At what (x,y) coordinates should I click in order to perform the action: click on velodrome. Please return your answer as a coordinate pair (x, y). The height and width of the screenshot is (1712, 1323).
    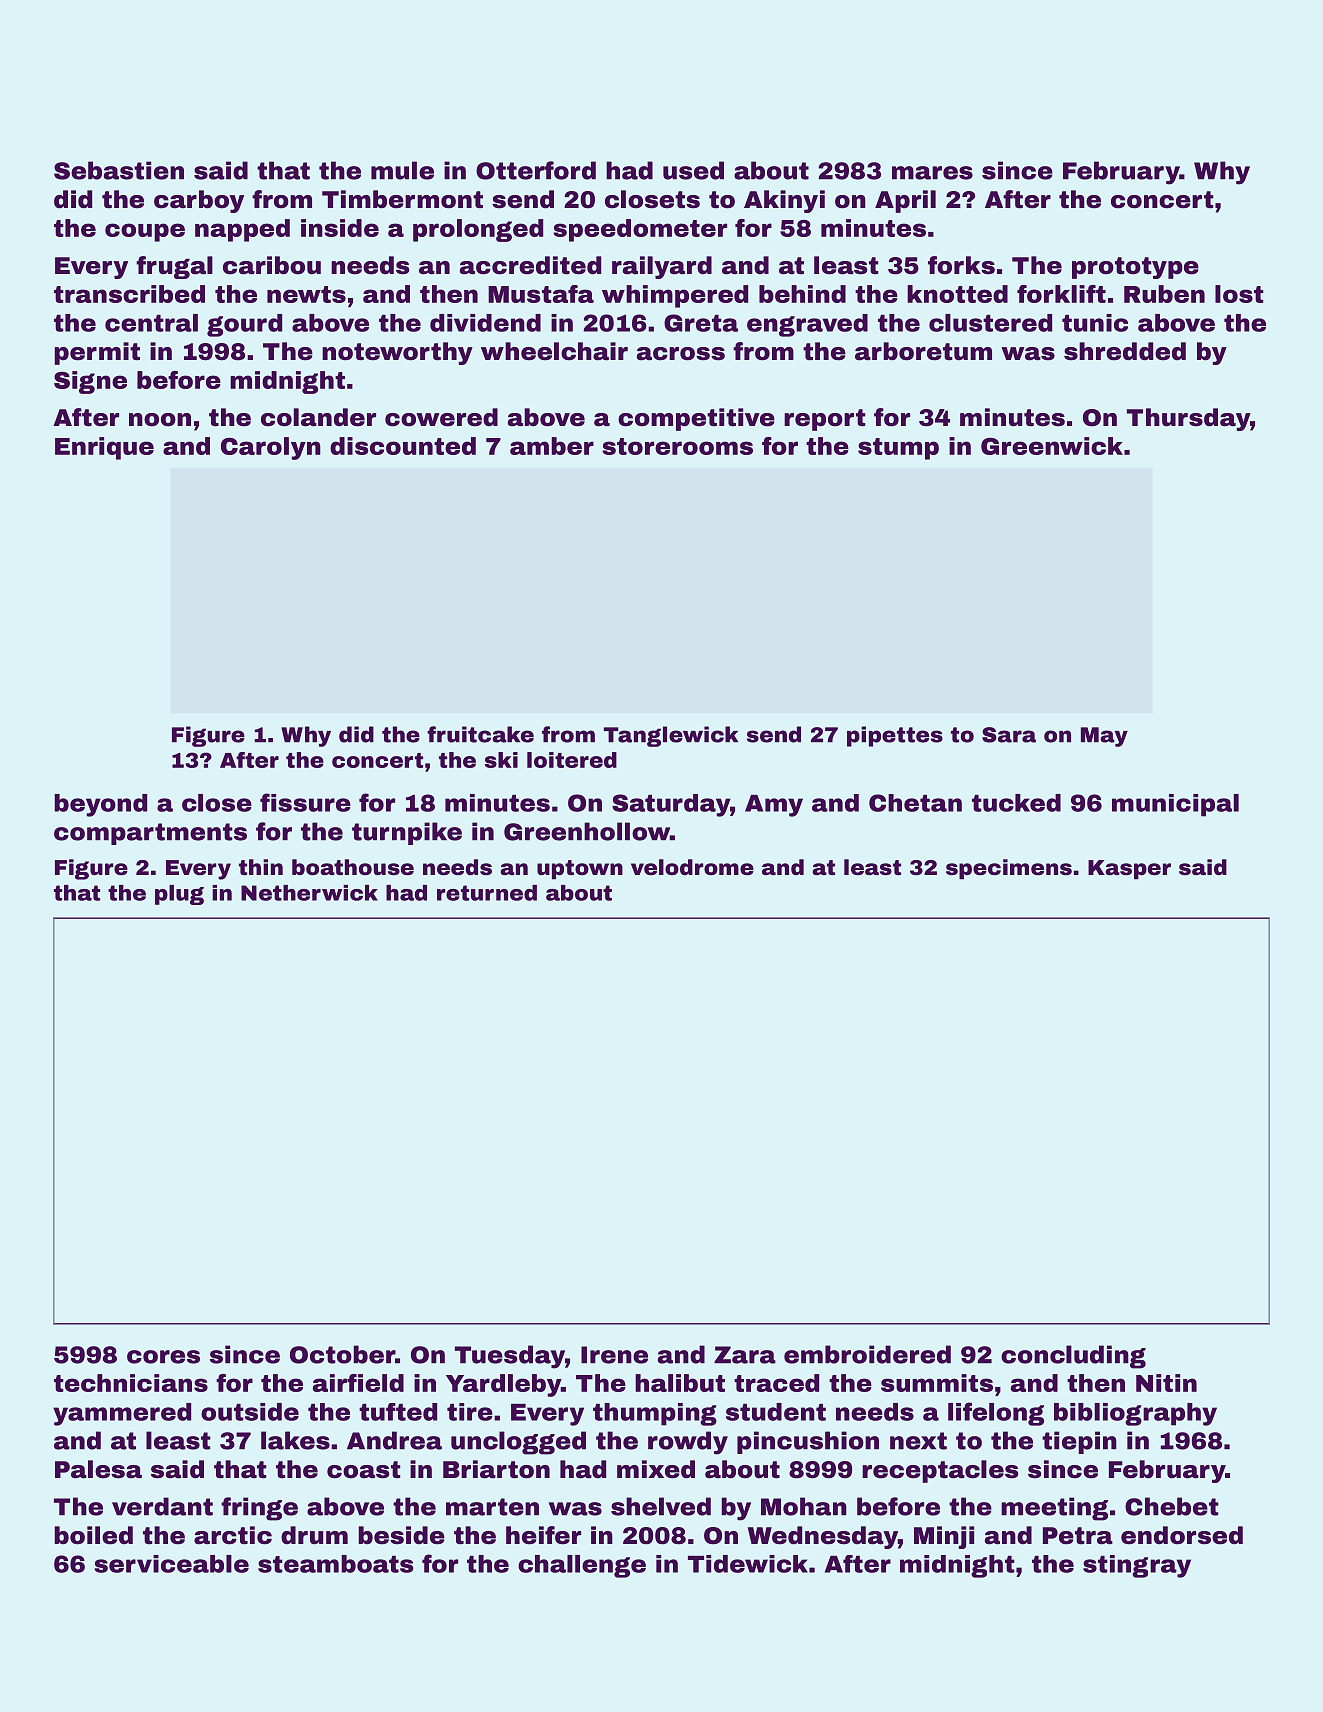
    Looking at the image, I should click on (692, 867).
